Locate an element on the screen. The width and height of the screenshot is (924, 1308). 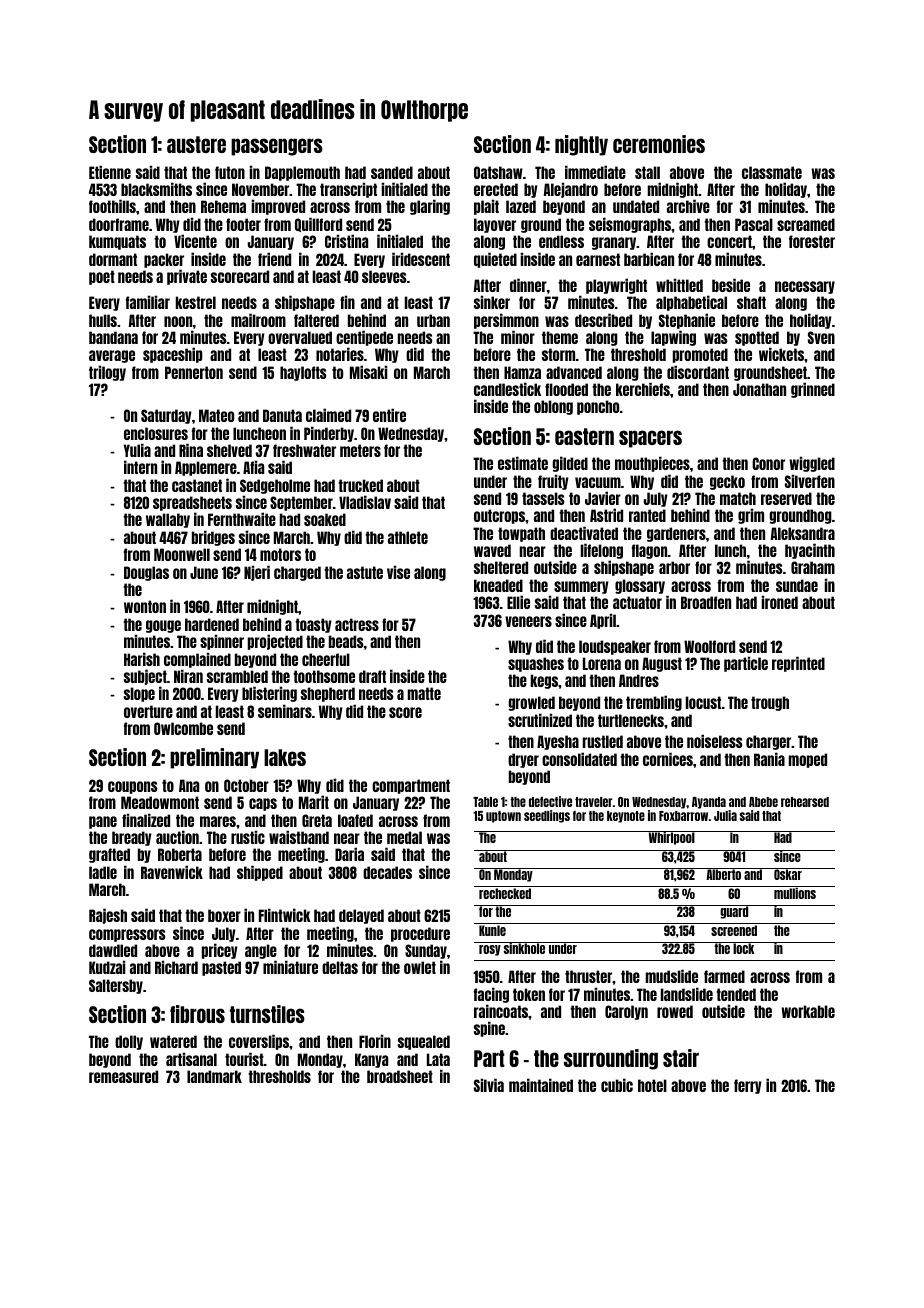
Conor is located at coordinates (768, 463).
